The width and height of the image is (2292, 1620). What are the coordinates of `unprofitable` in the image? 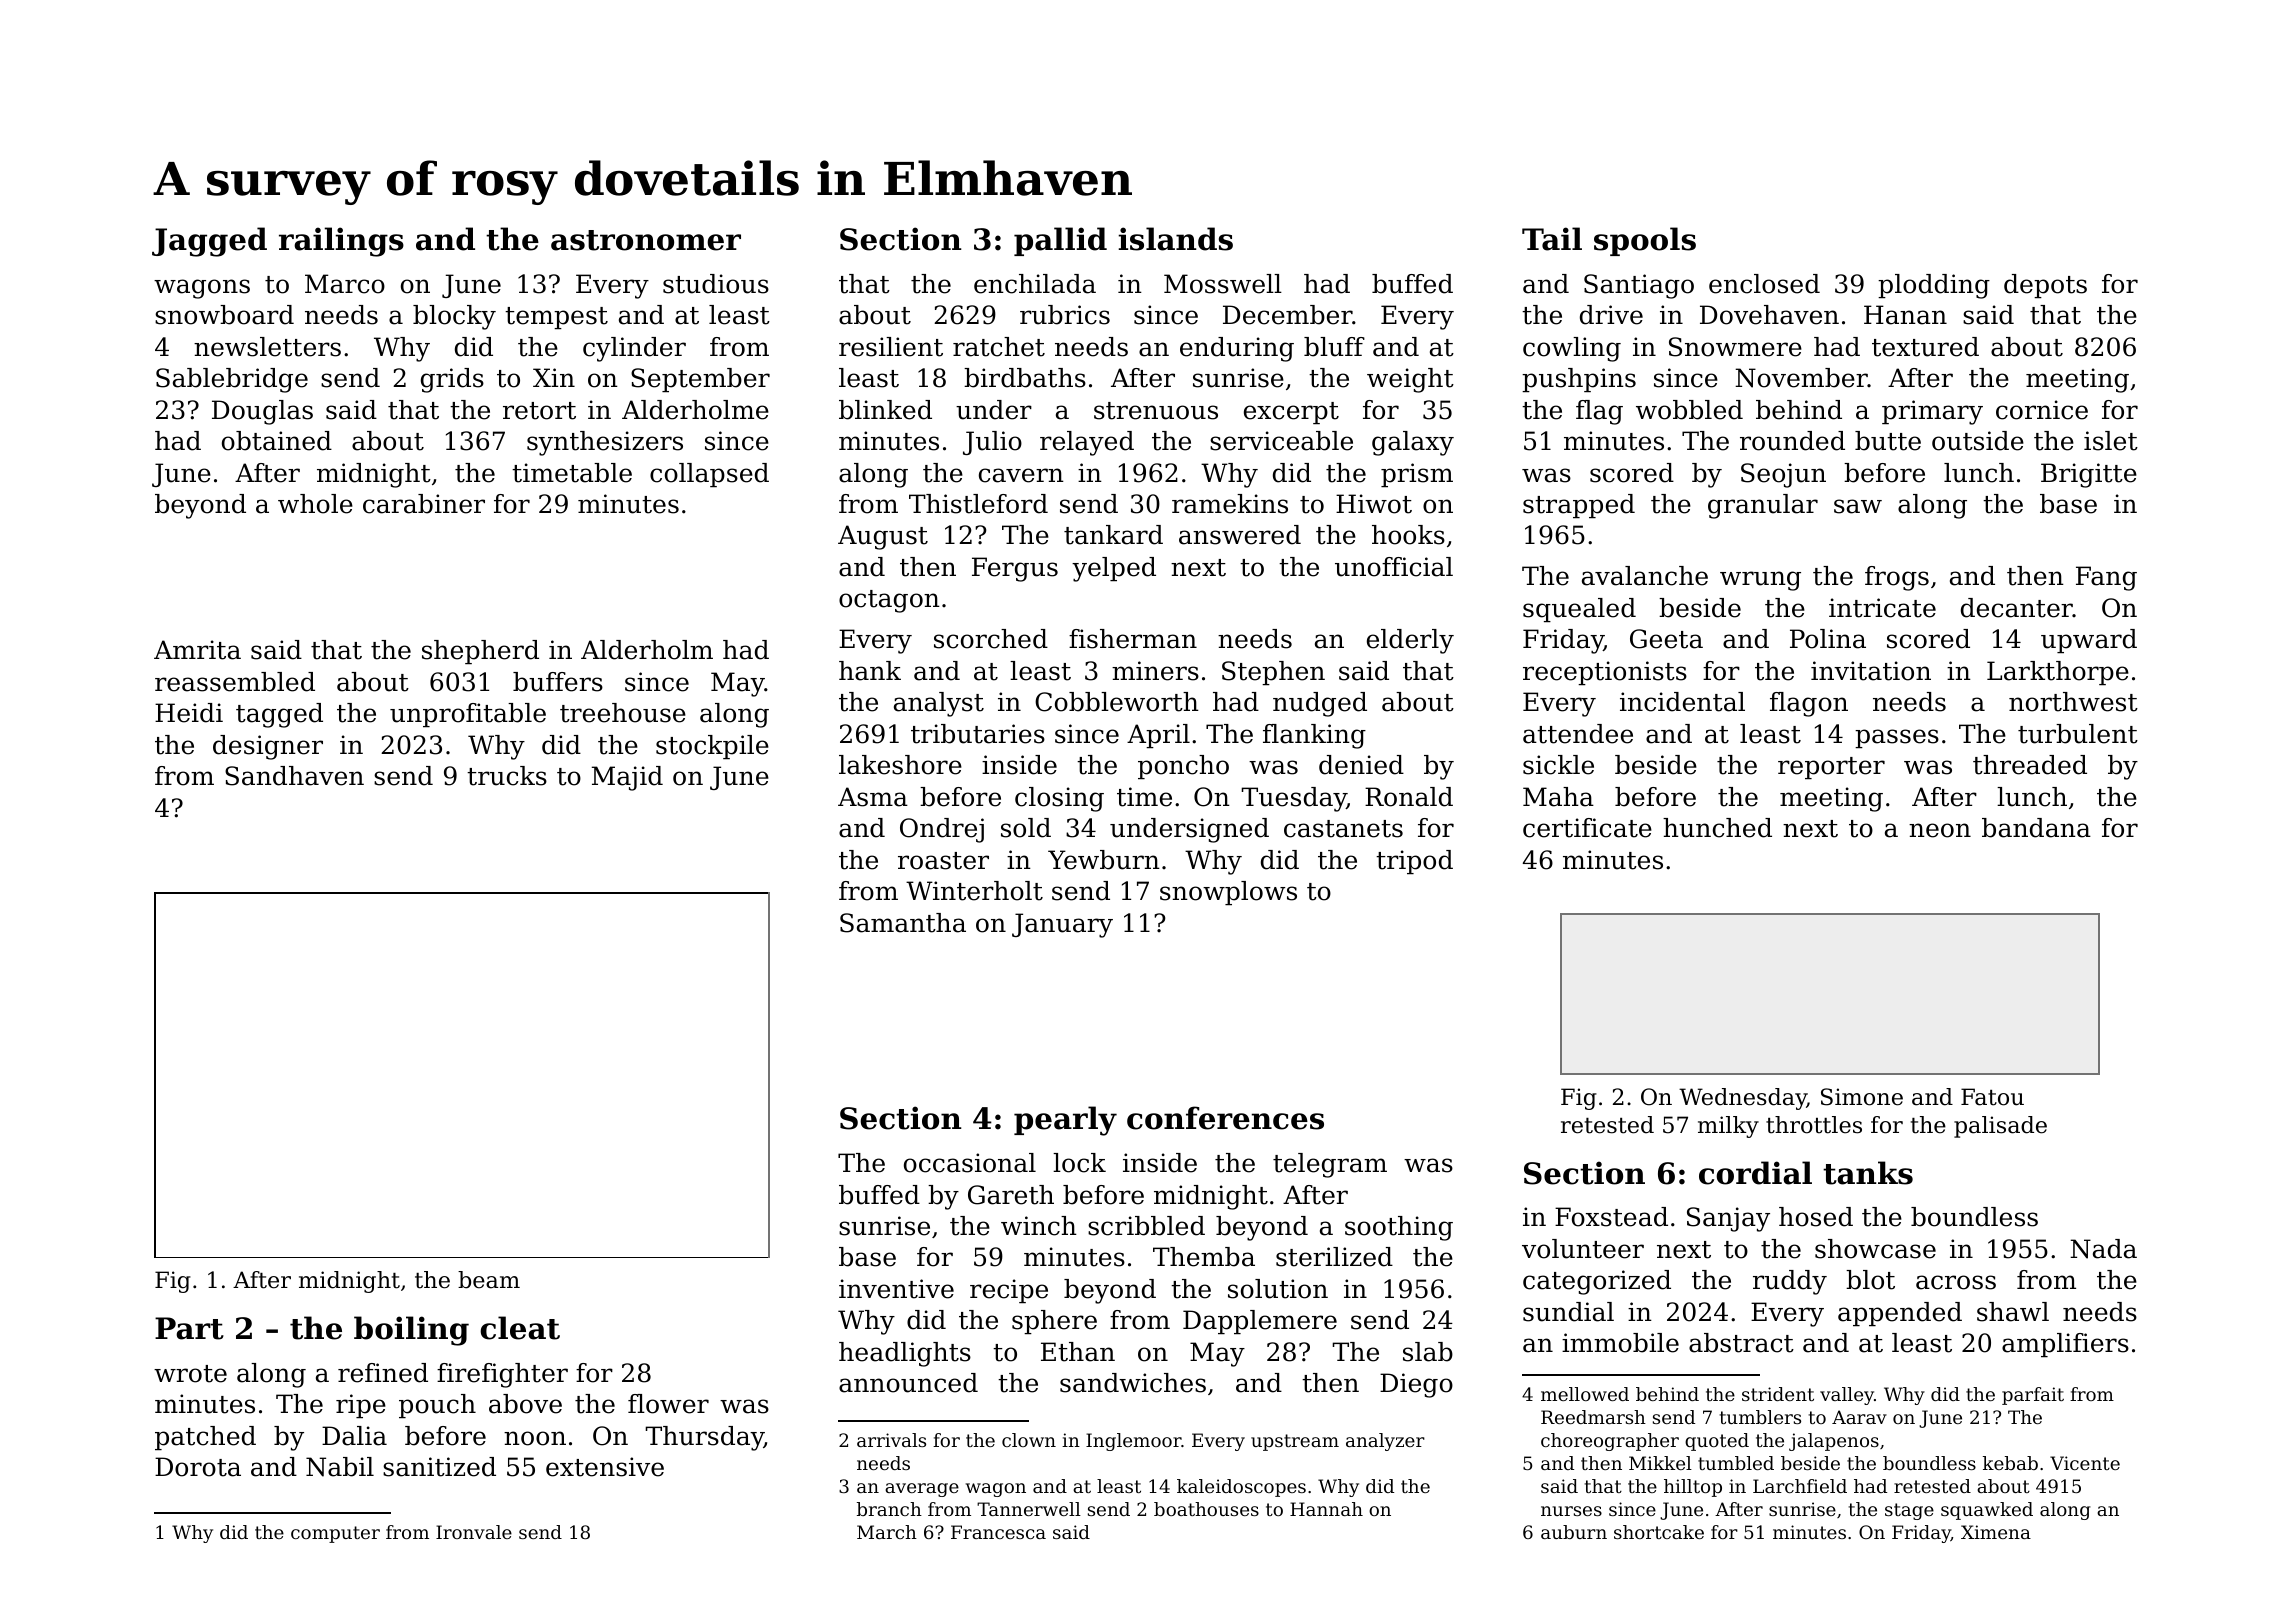 It's located at (468, 715).
